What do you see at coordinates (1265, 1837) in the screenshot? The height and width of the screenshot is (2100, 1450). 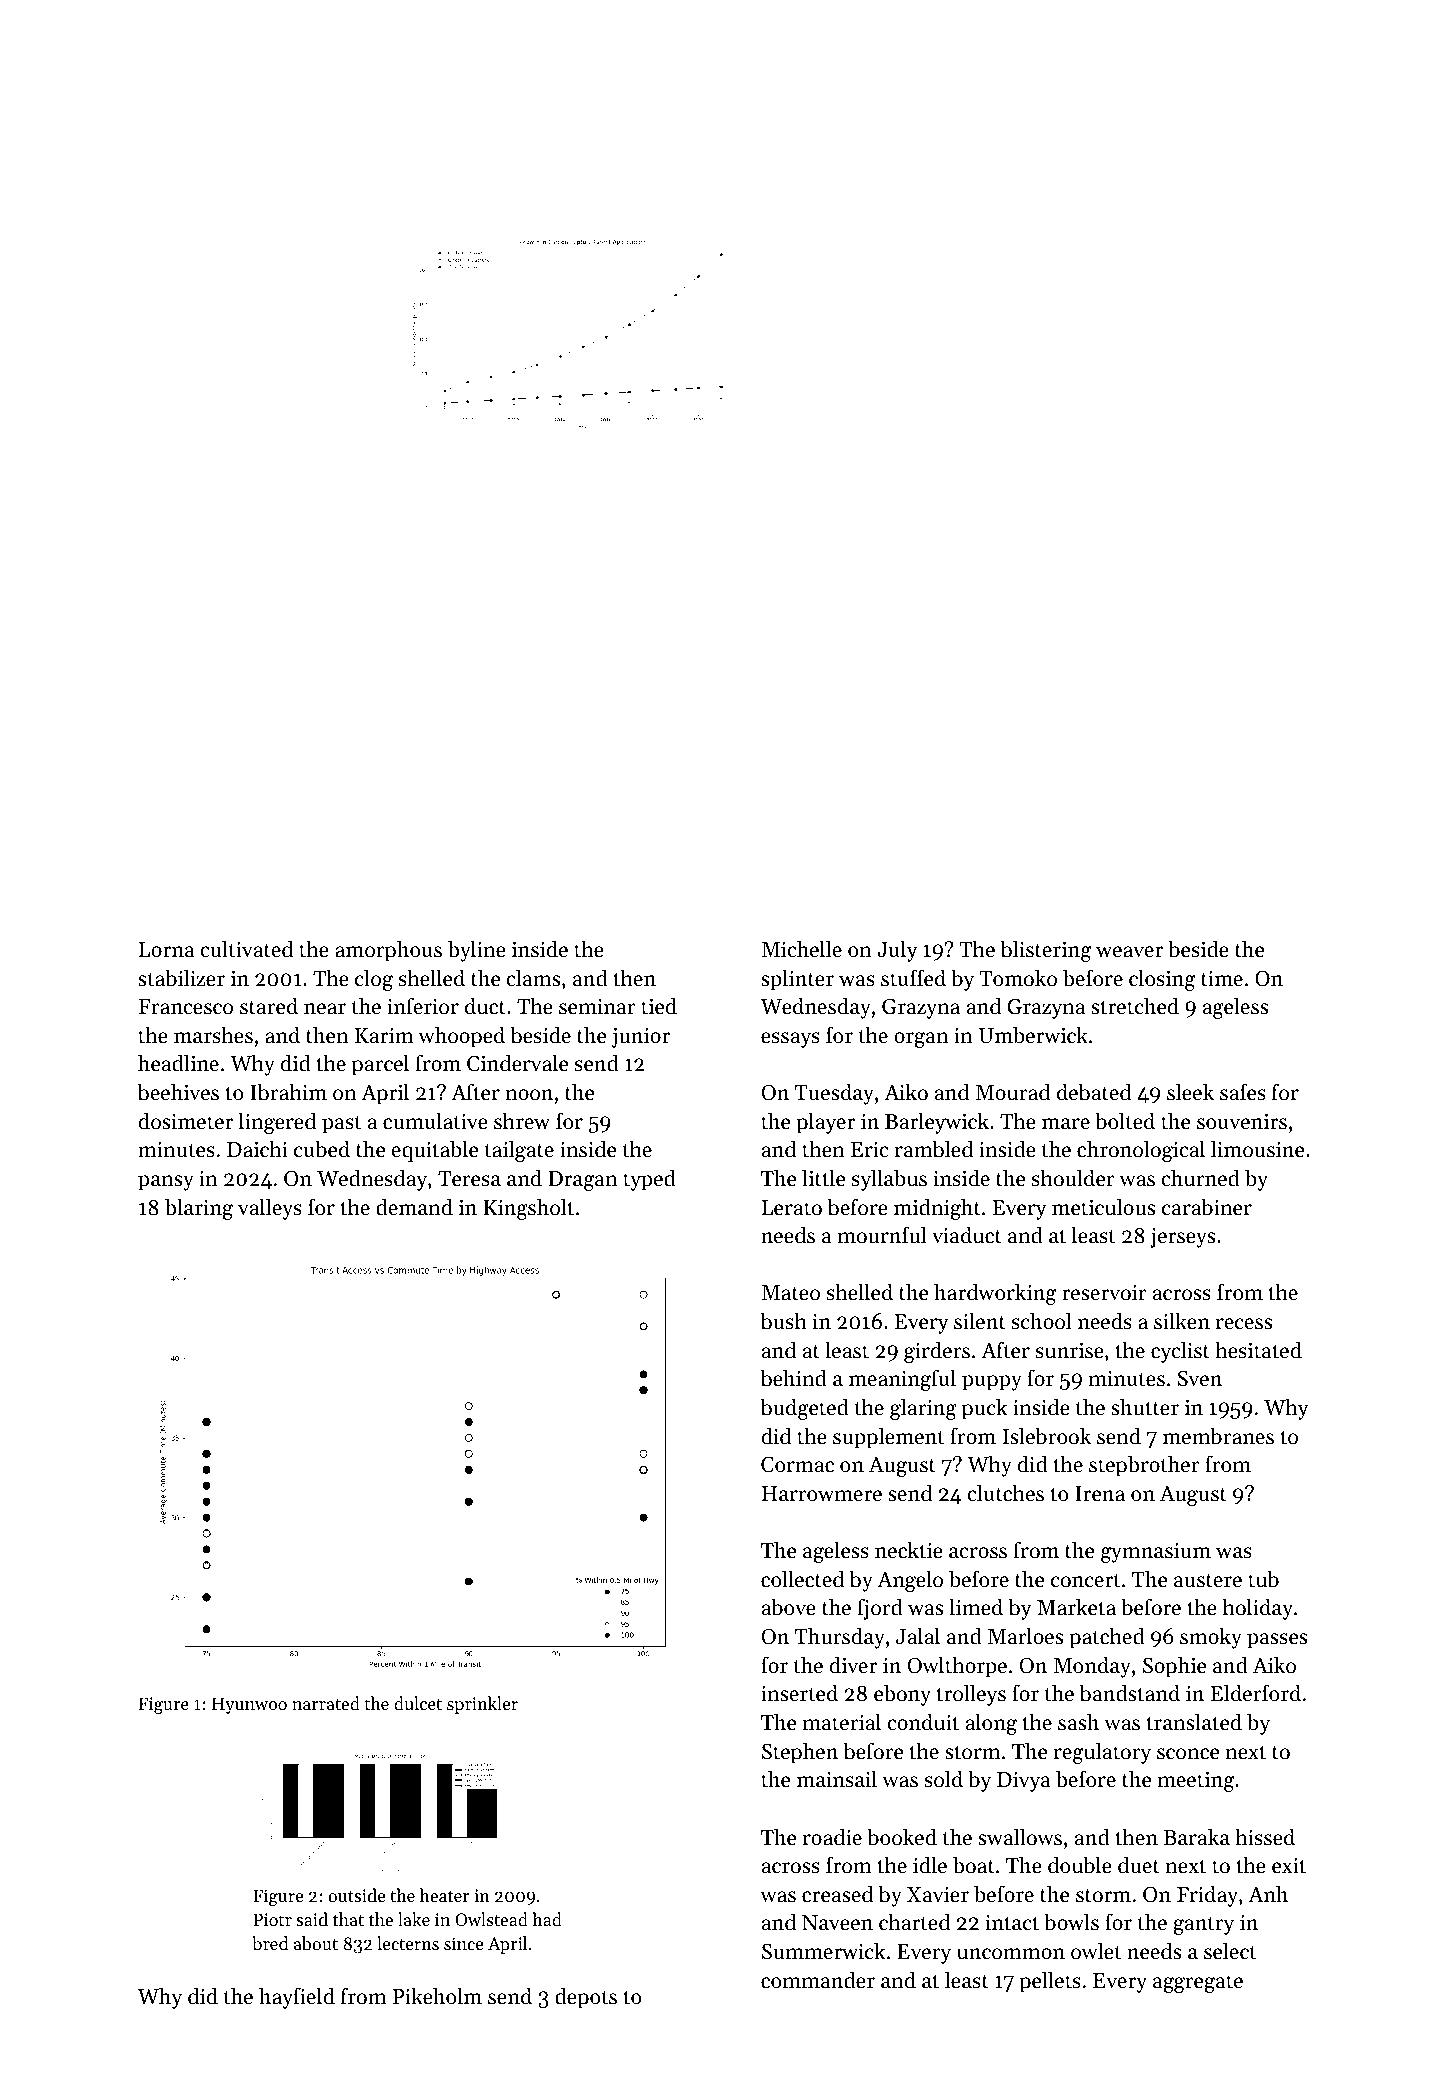 I see `hissed` at bounding box center [1265, 1837].
